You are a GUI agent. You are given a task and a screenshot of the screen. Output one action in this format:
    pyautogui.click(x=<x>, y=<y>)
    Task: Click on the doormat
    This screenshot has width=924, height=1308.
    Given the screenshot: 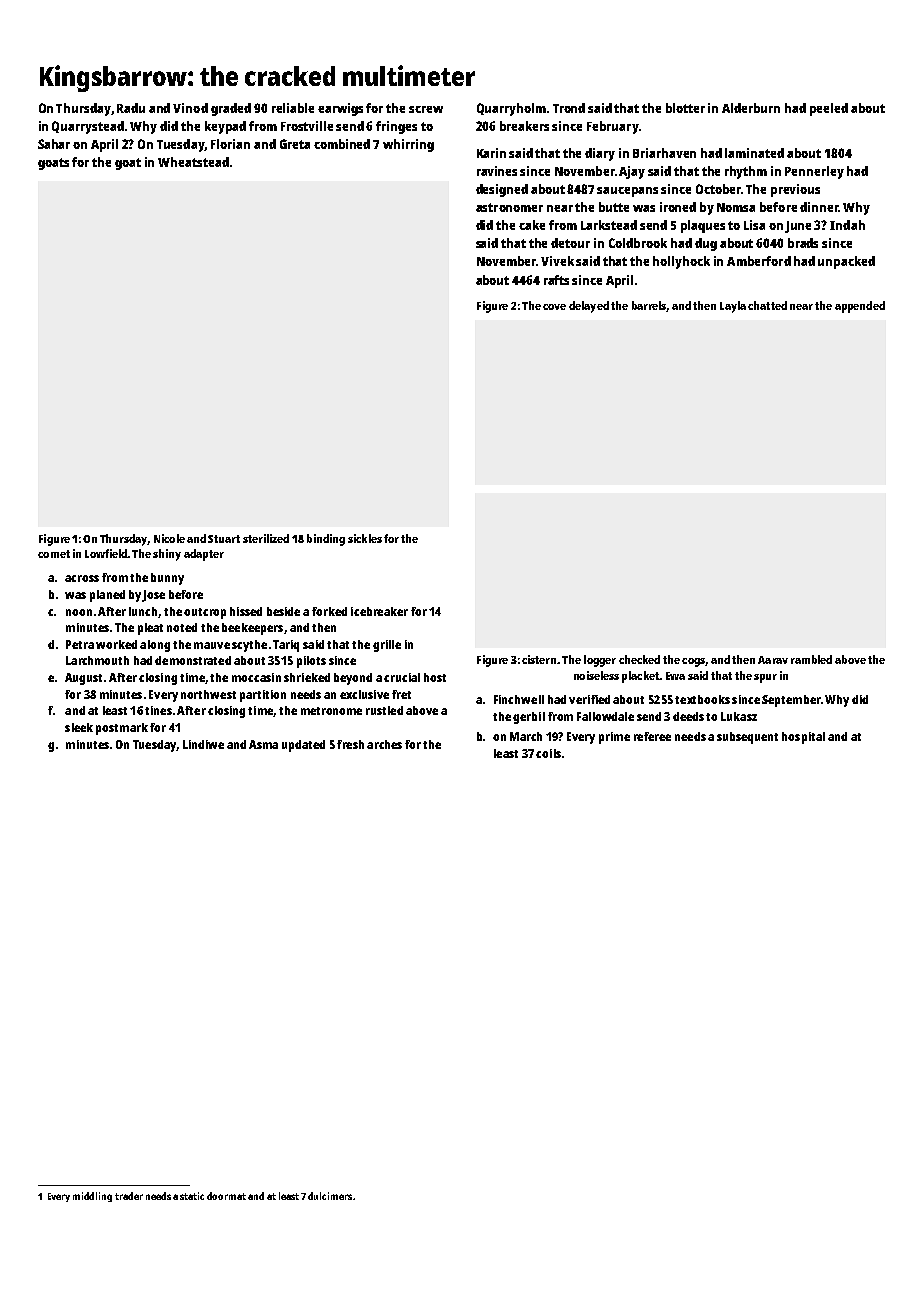 What is the action you would take?
    pyautogui.click(x=226, y=1196)
